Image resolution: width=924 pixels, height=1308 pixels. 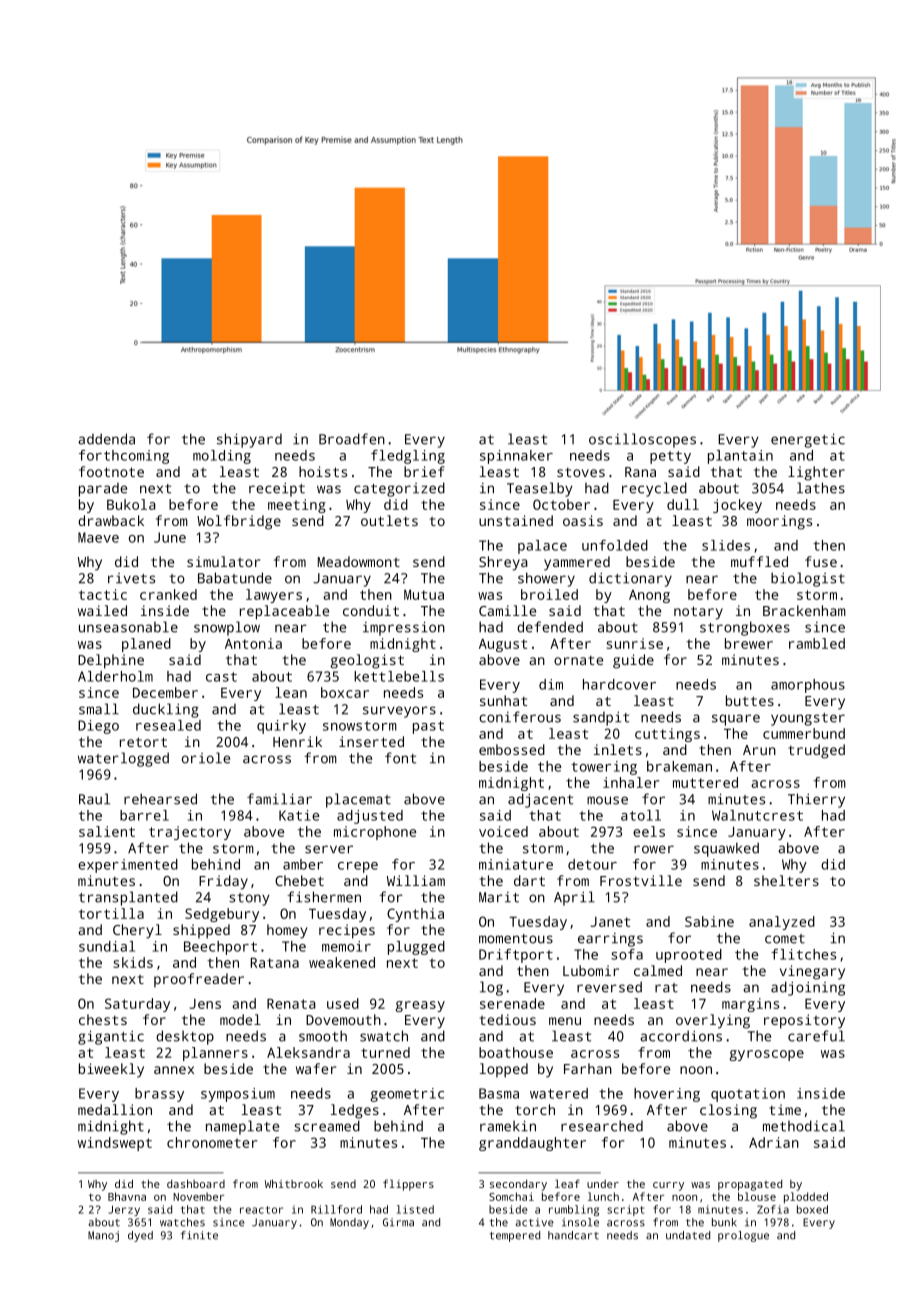 What do you see at coordinates (398, 1222) in the screenshot?
I see `Girma` at bounding box center [398, 1222].
